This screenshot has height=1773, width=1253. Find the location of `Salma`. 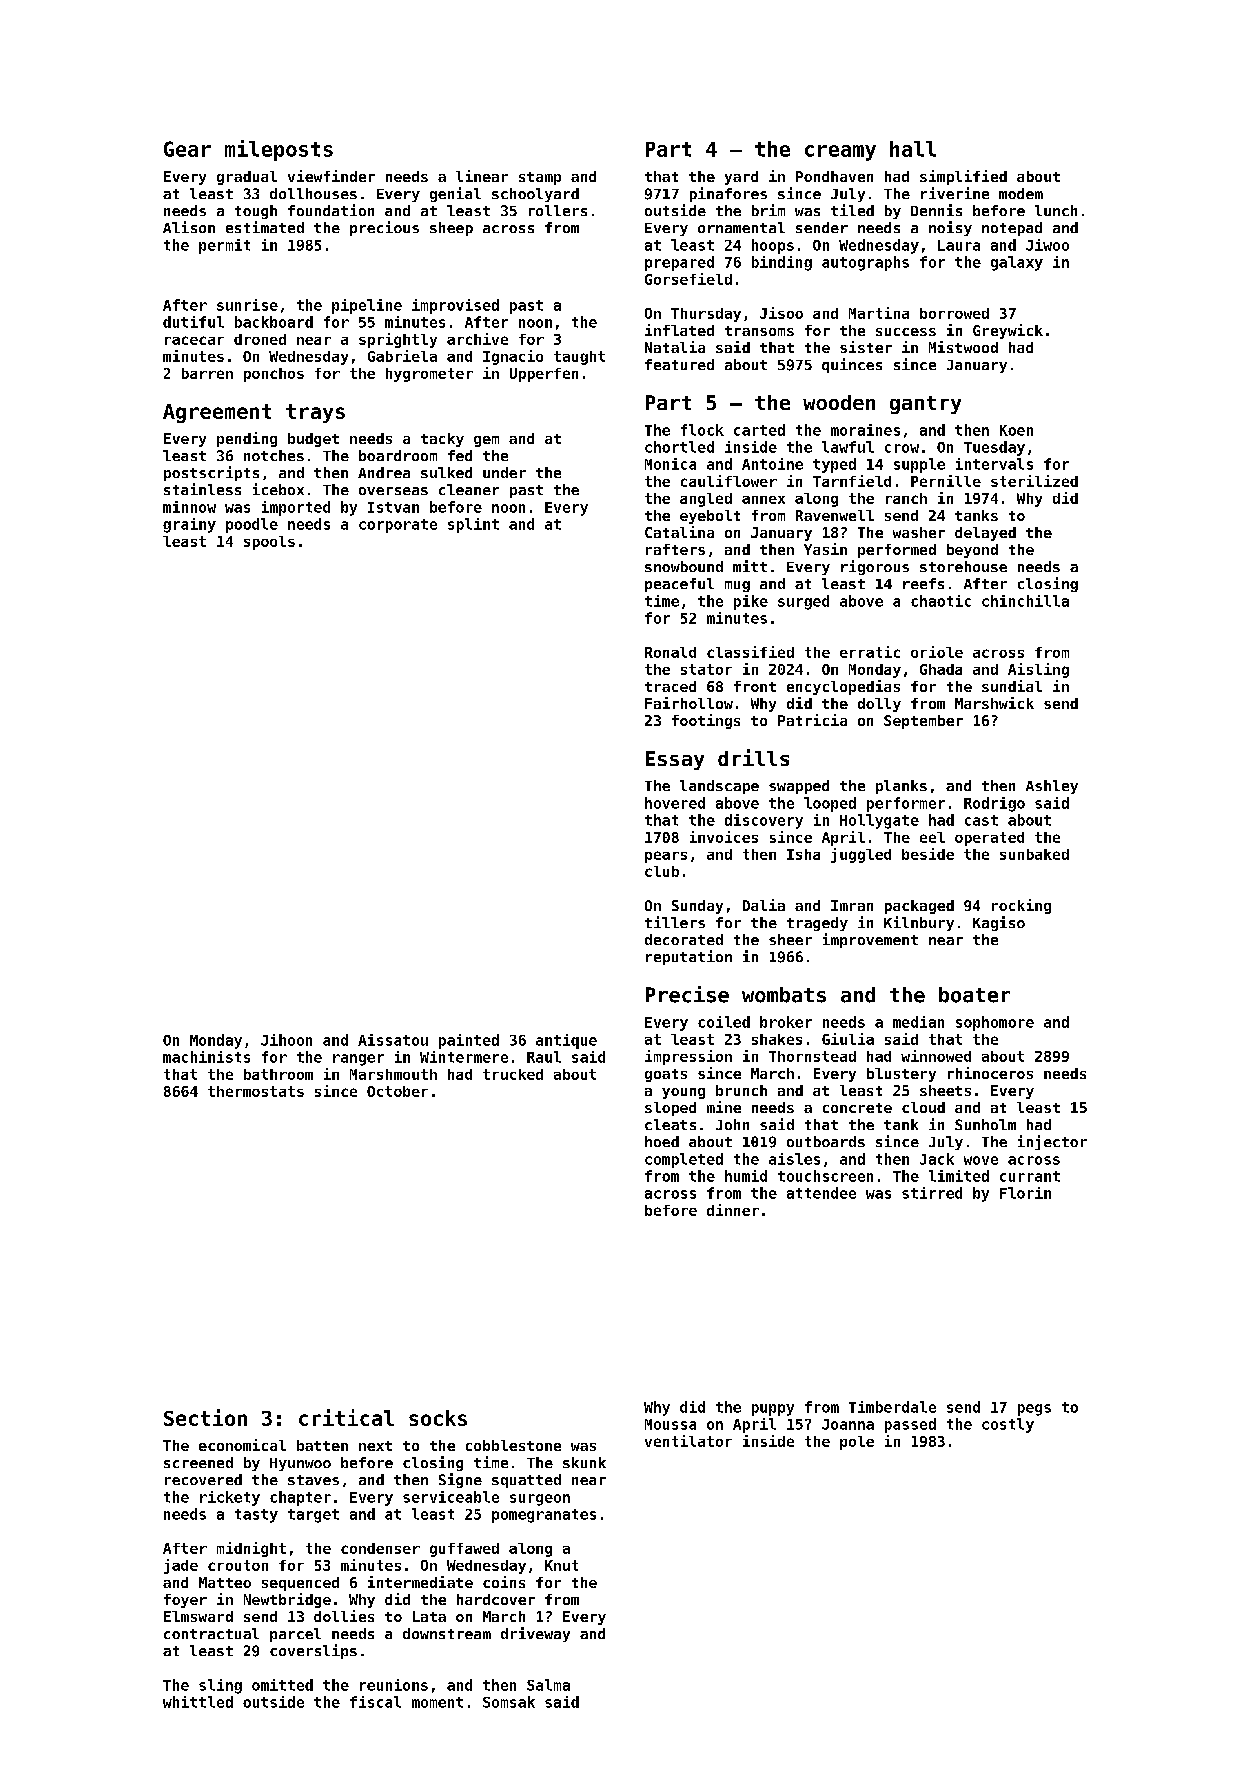

Salma is located at coordinates (548, 1685).
